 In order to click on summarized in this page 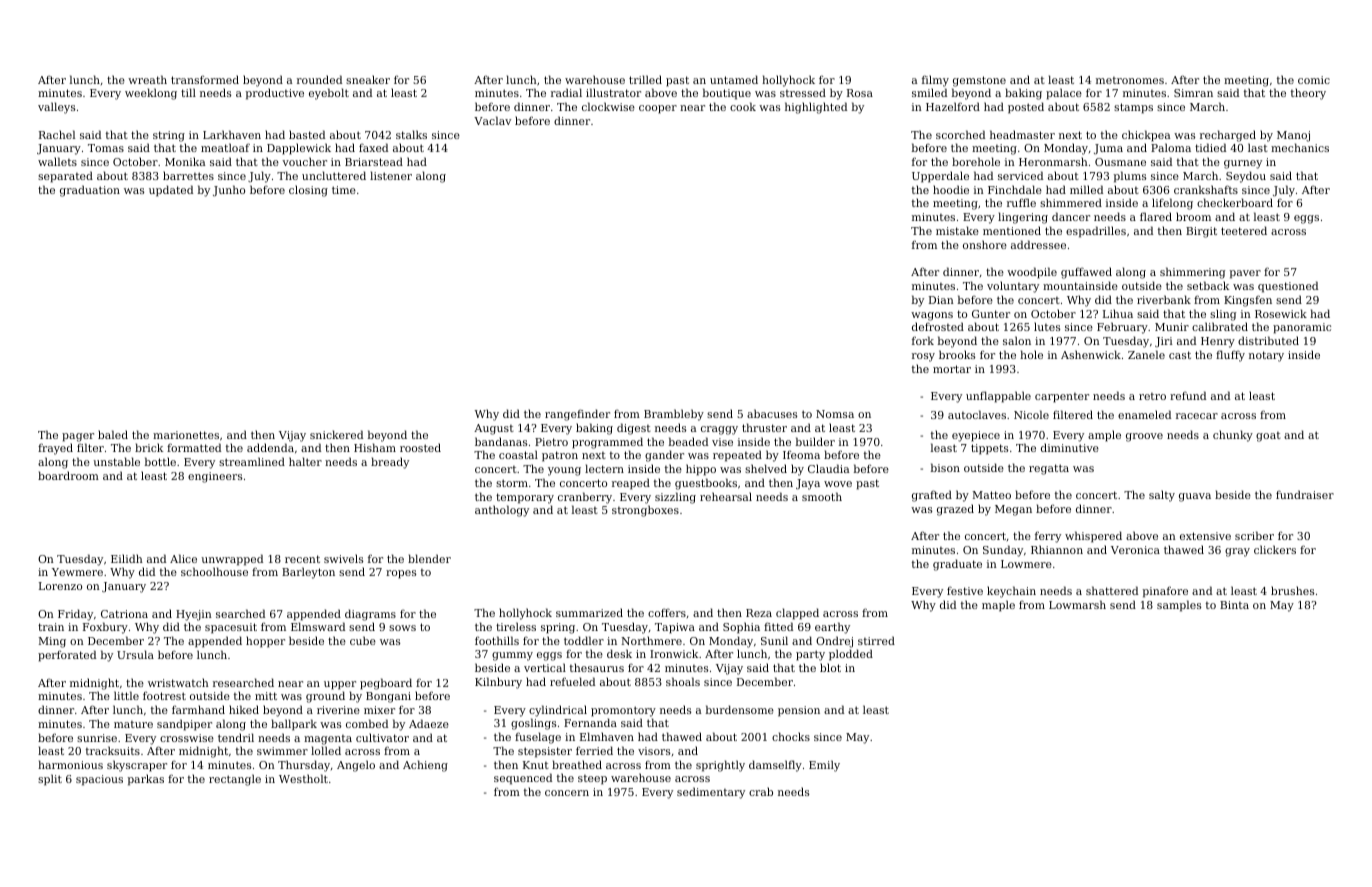, I will do `click(589, 612)`.
